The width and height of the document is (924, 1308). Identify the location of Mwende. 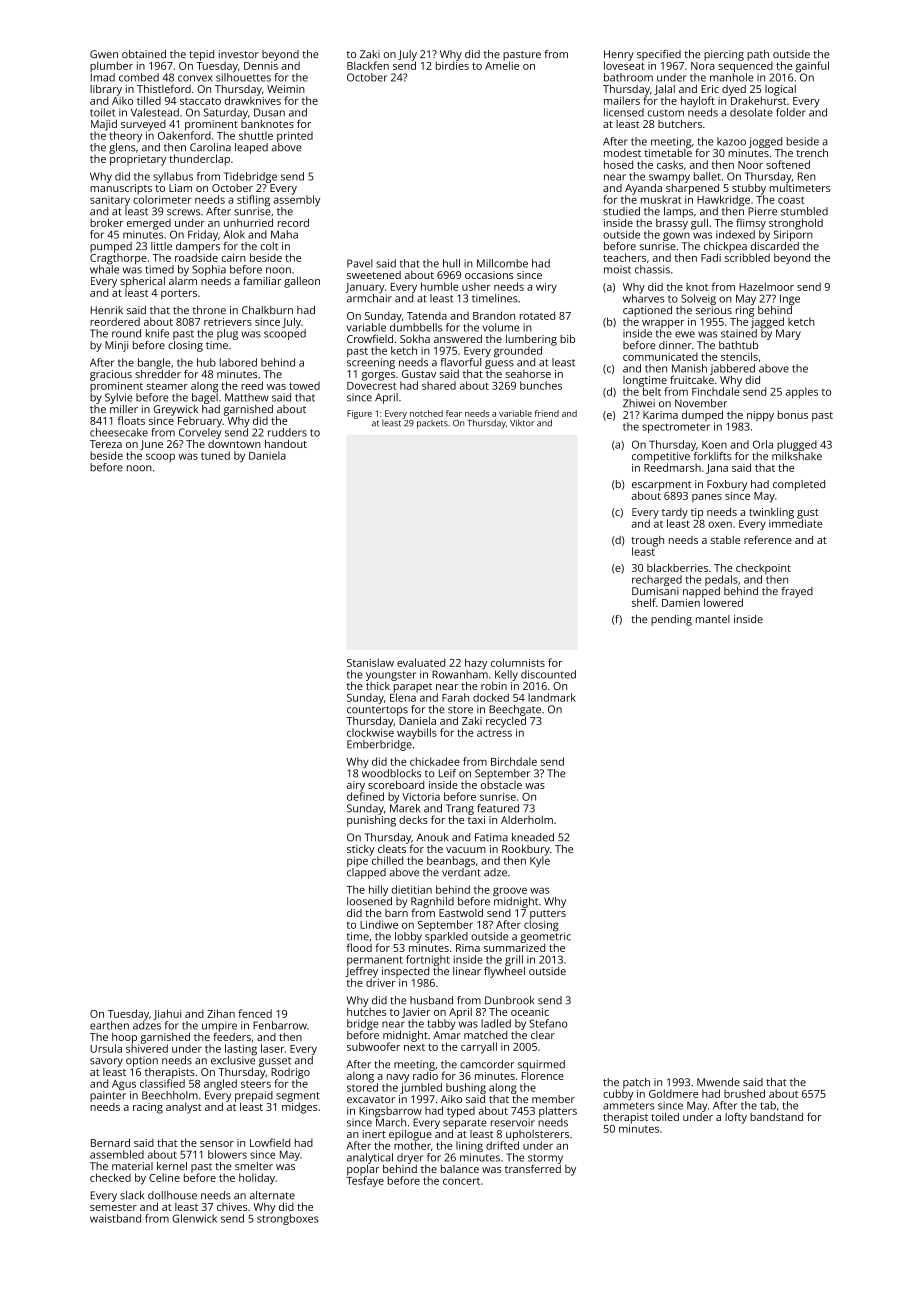
(718, 1082).
